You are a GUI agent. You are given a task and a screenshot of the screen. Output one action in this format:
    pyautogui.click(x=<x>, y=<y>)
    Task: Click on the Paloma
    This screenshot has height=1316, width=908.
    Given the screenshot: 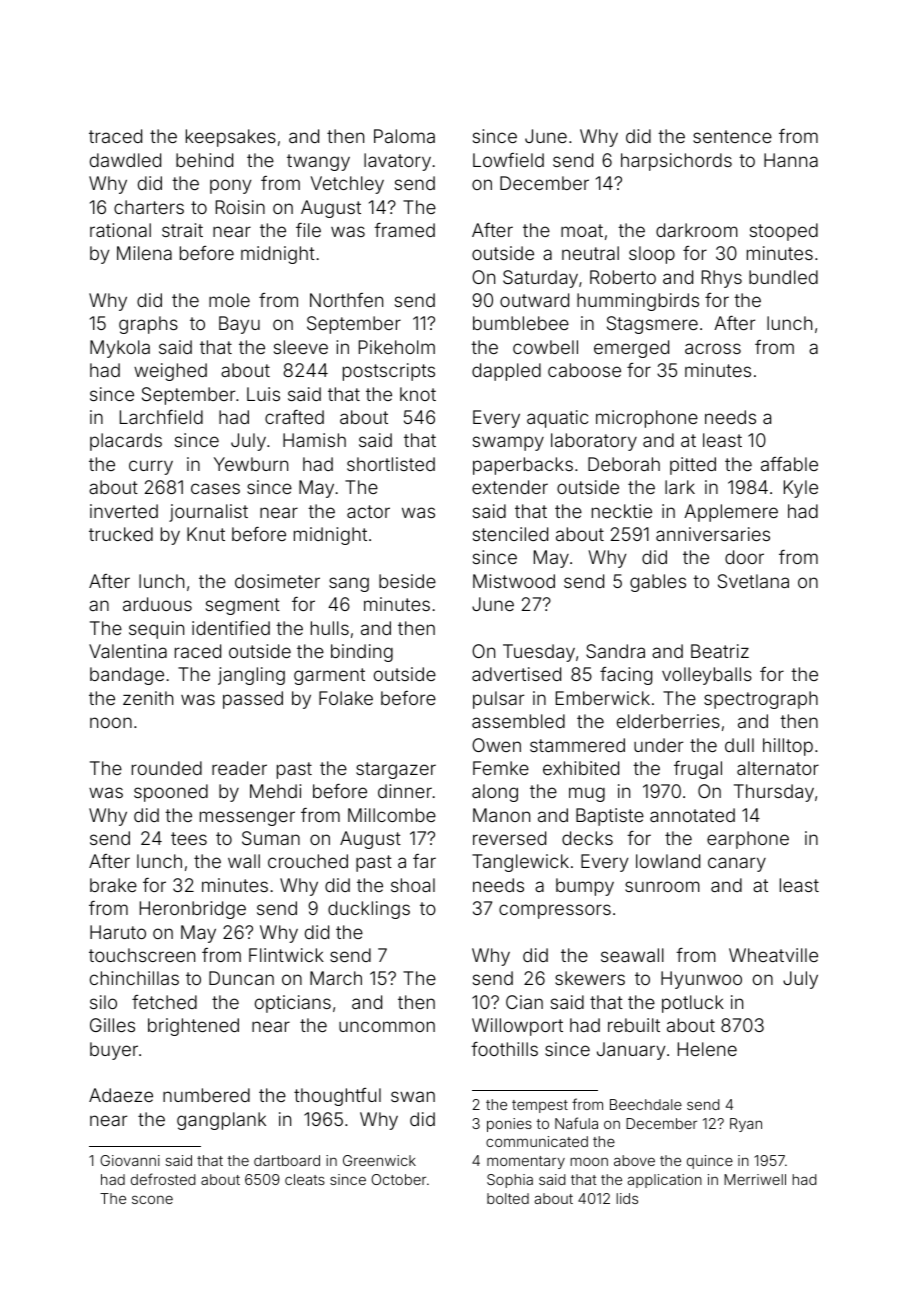 What is the action you would take?
    pyautogui.click(x=404, y=136)
